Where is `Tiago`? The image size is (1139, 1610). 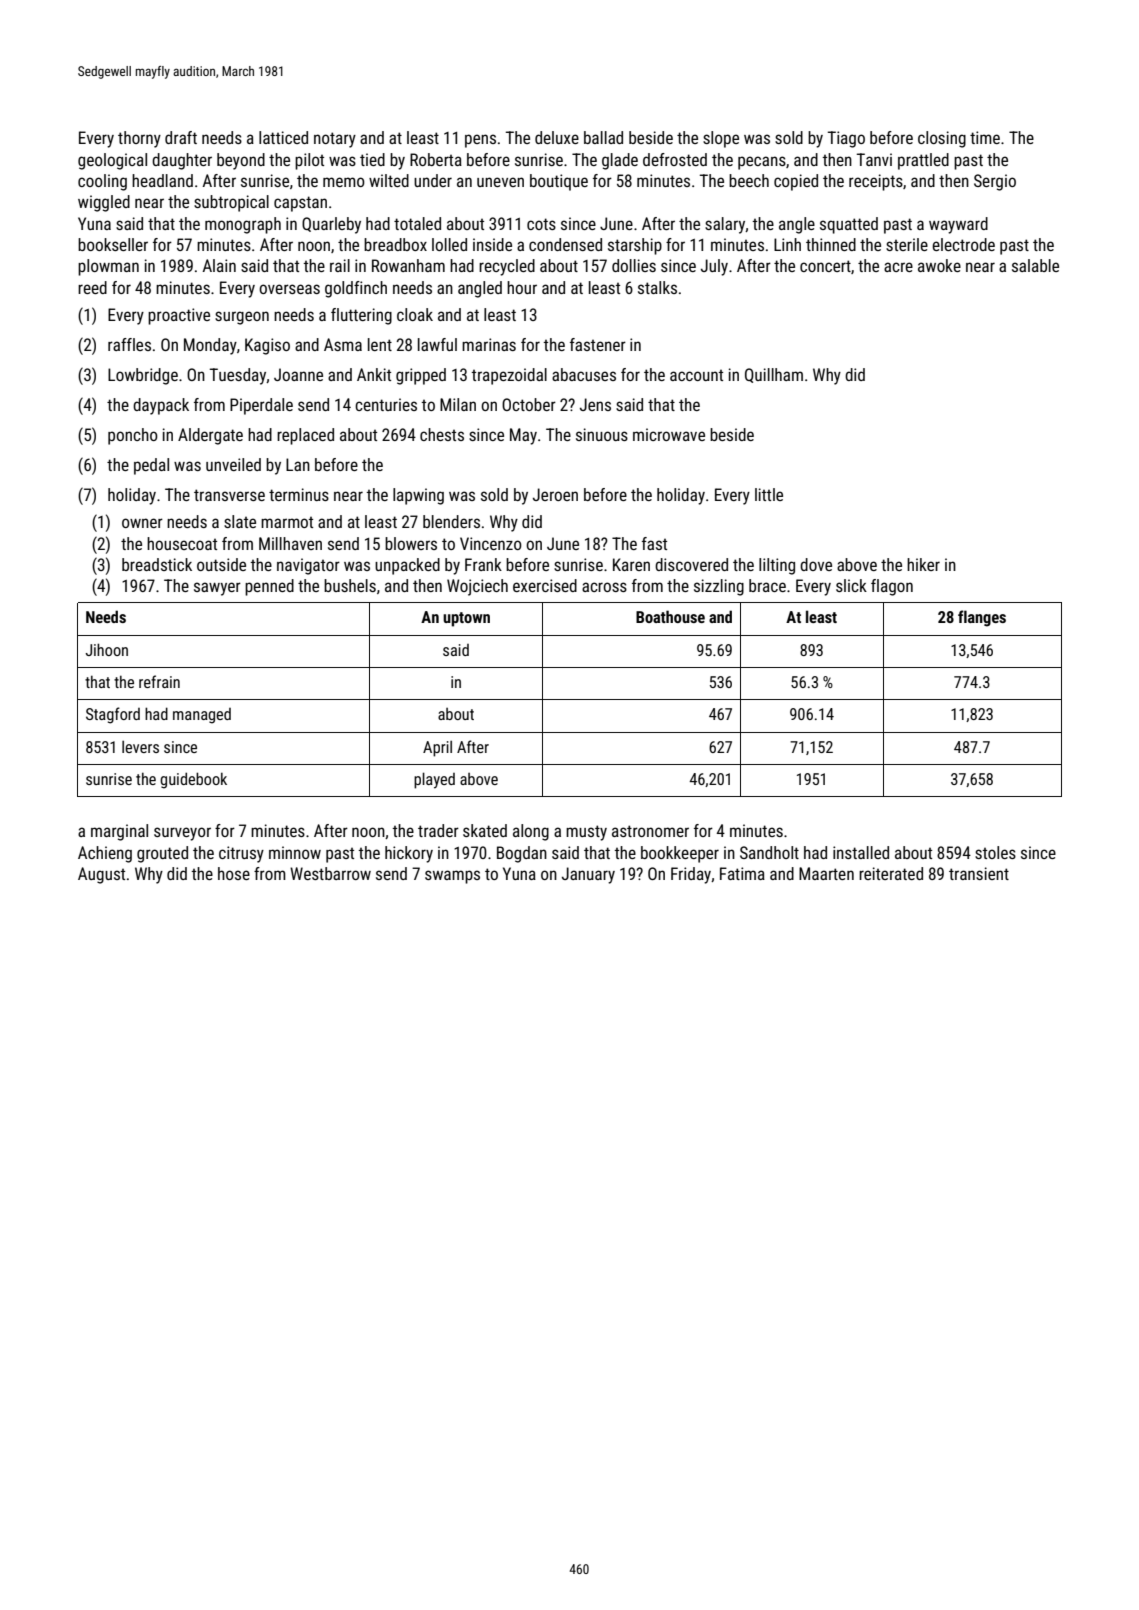
Tiago is located at coordinates (846, 139).
